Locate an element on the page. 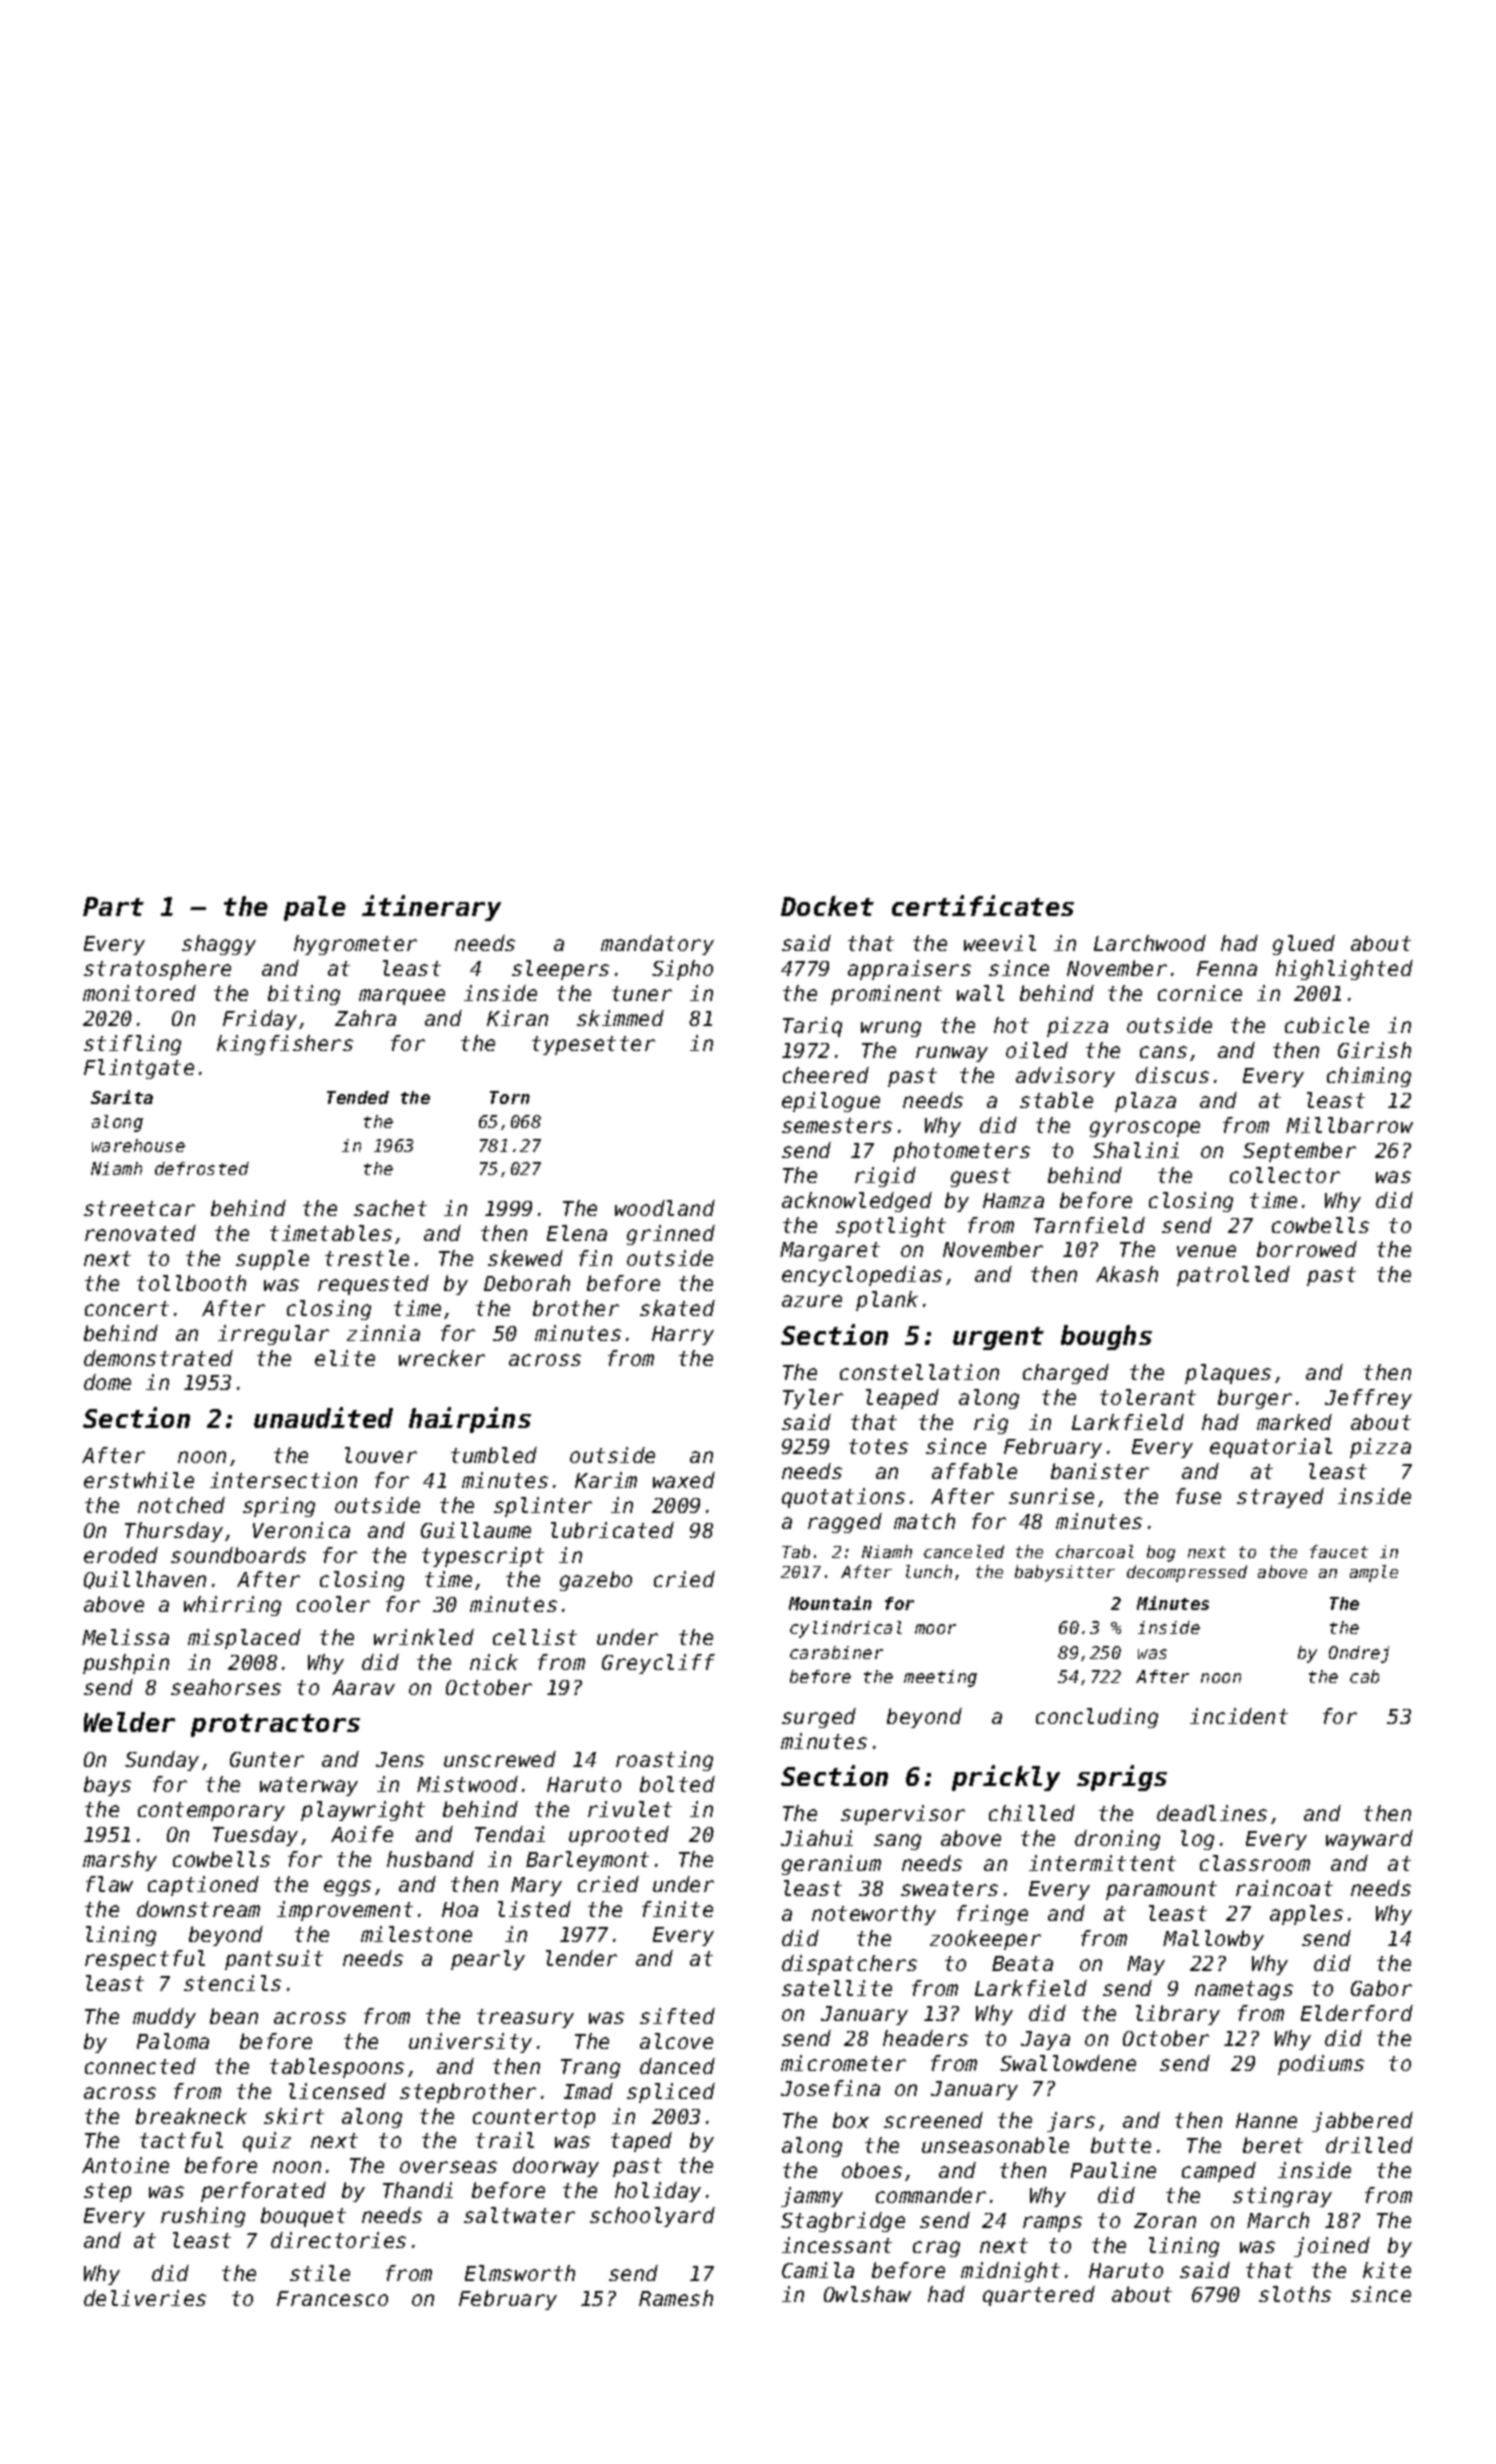 This page has width=1496, height=2464. misplaced is located at coordinates (244, 1639).
